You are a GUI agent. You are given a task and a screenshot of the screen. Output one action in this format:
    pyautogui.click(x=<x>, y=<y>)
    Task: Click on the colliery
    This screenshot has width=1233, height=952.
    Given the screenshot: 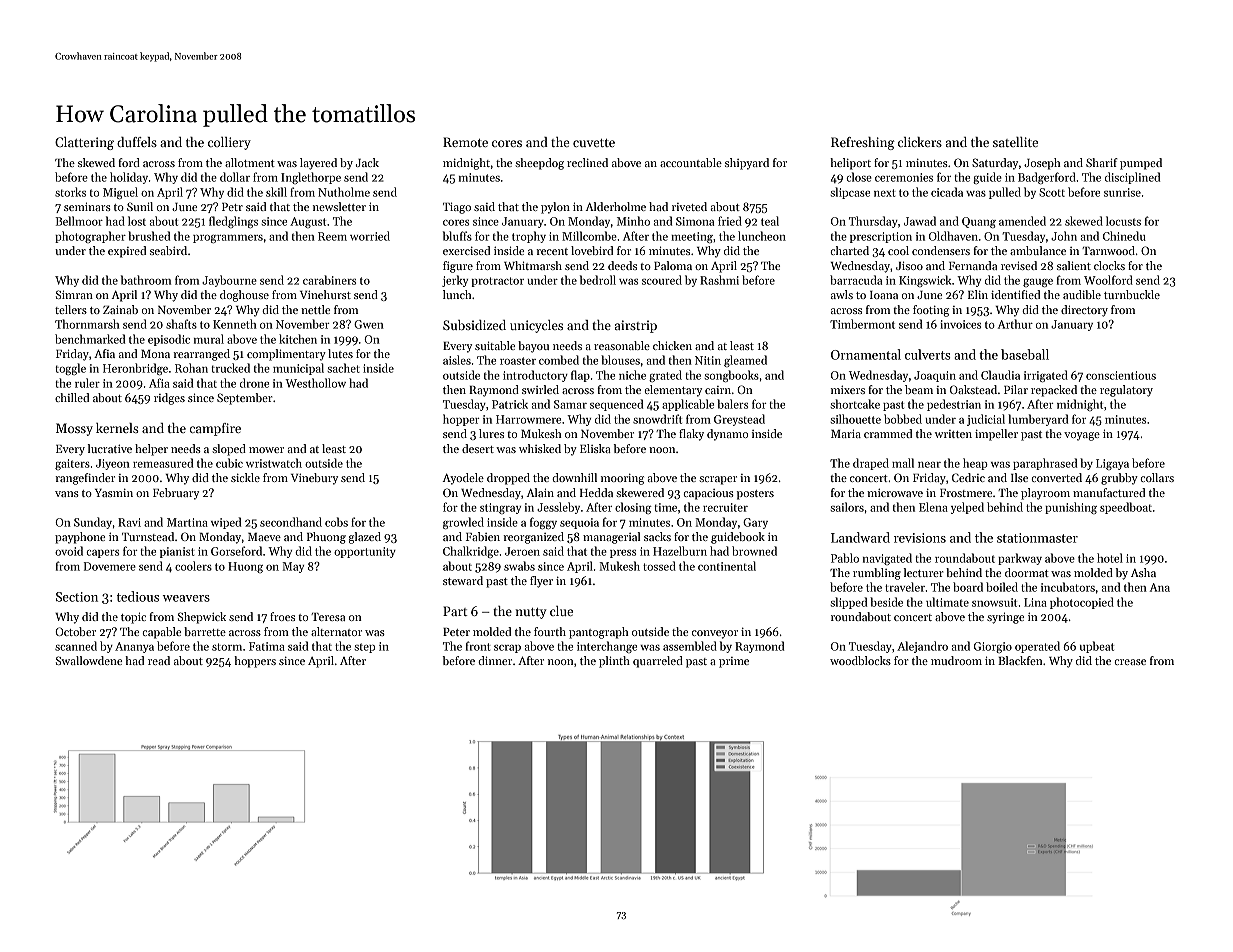 What is the action you would take?
    pyautogui.click(x=229, y=143)
